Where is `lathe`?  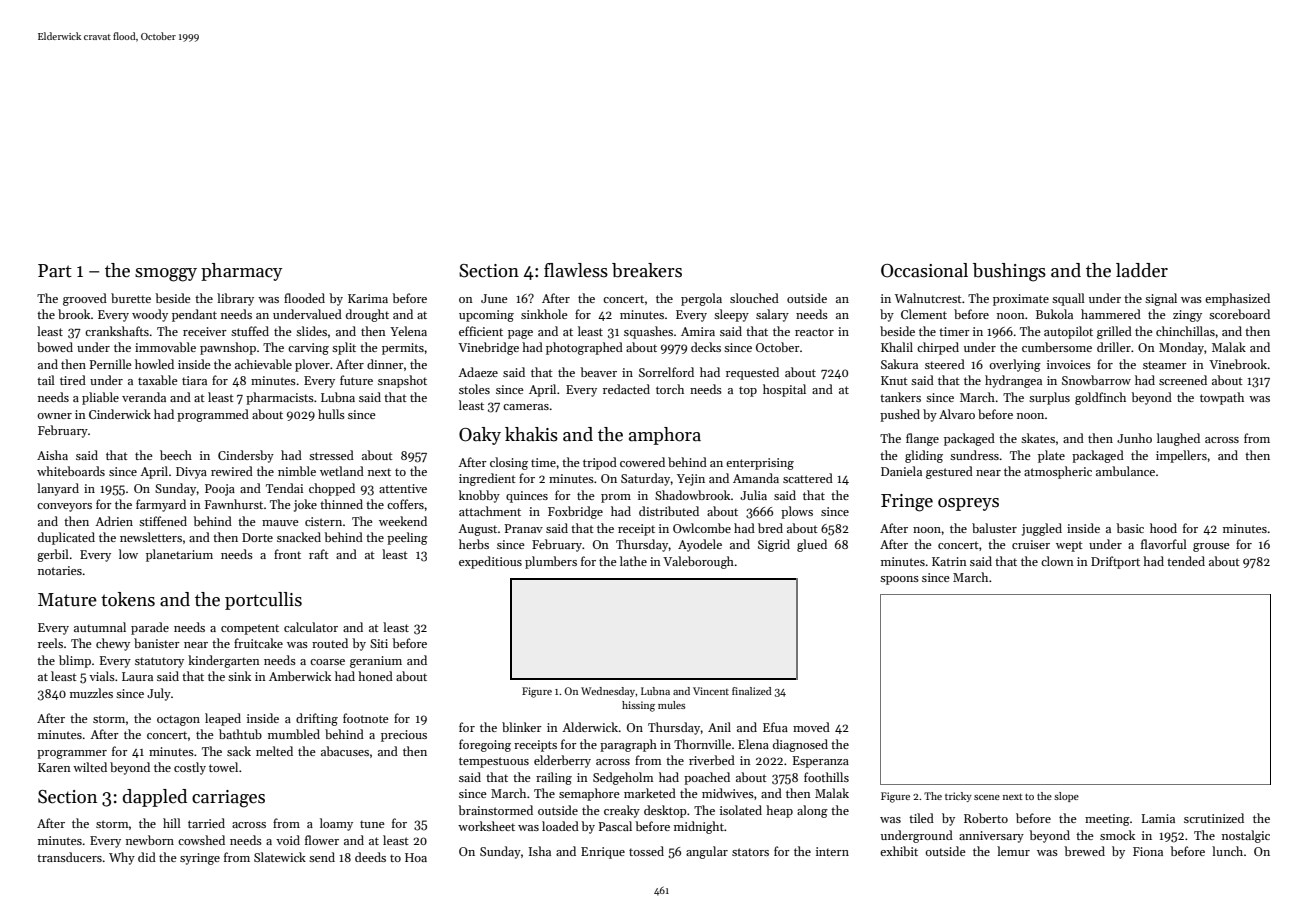 lathe is located at coordinates (633, 561).
